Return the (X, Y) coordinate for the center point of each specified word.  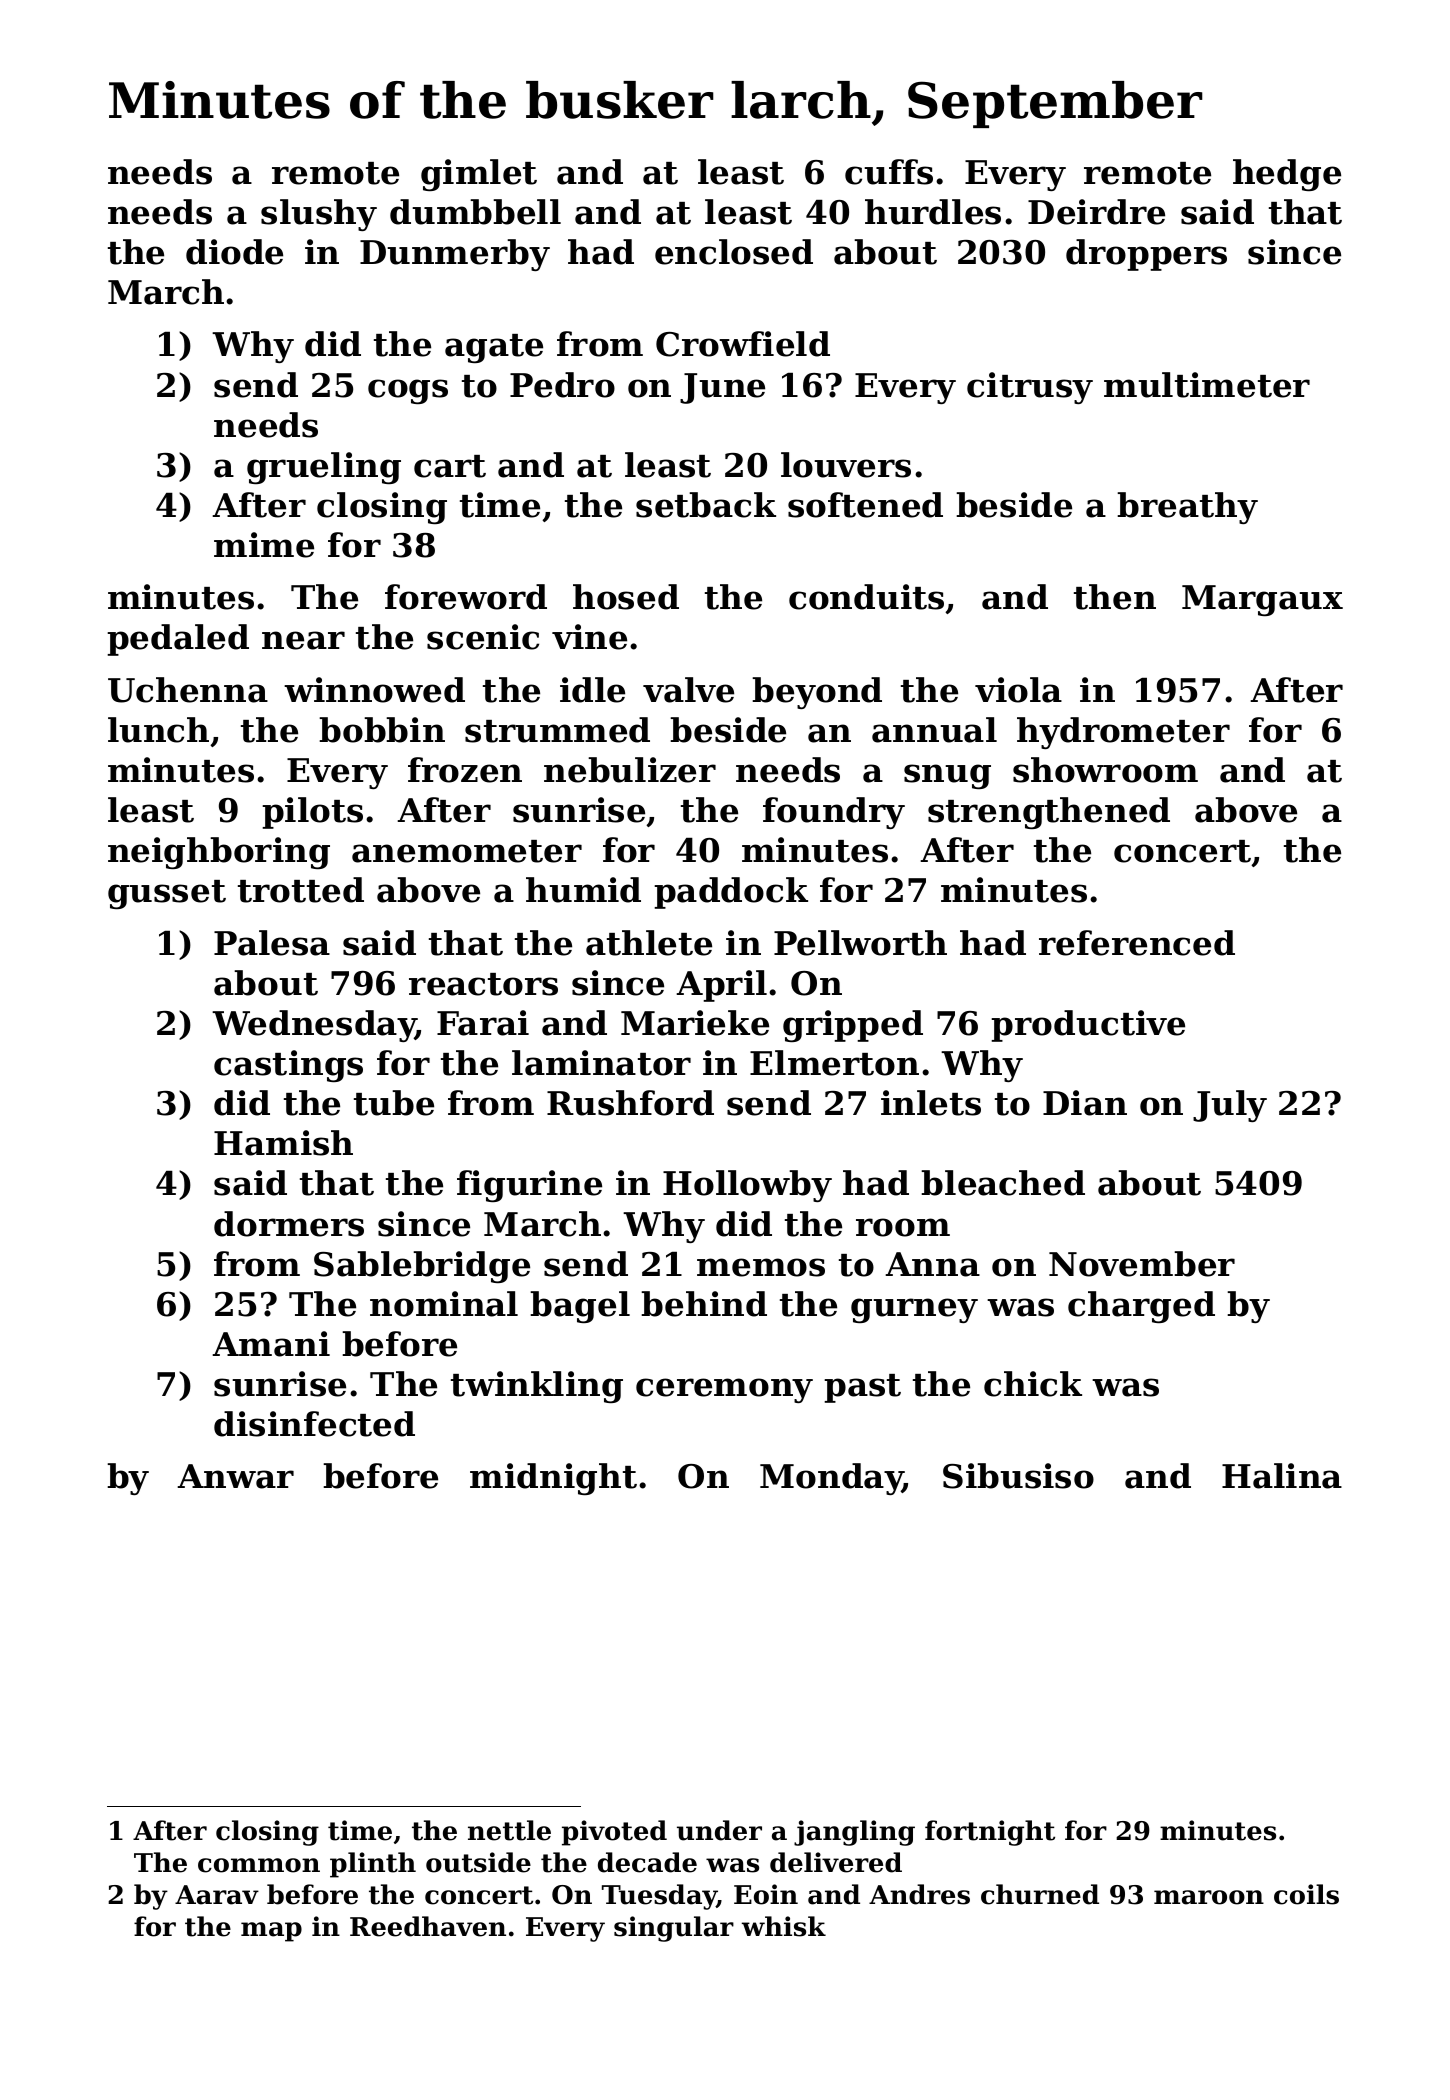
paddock (731, 893)
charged (1141, 1307)
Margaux (1262, 600)
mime (264, 545)
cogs (408, 391)
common (259, 1865)
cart (450, 466)
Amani (271, 1344)
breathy (1187, 508)
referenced (1137, 943)
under (719, 1830)
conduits (866, 597)
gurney (914, 1310)
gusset (167, 894)
